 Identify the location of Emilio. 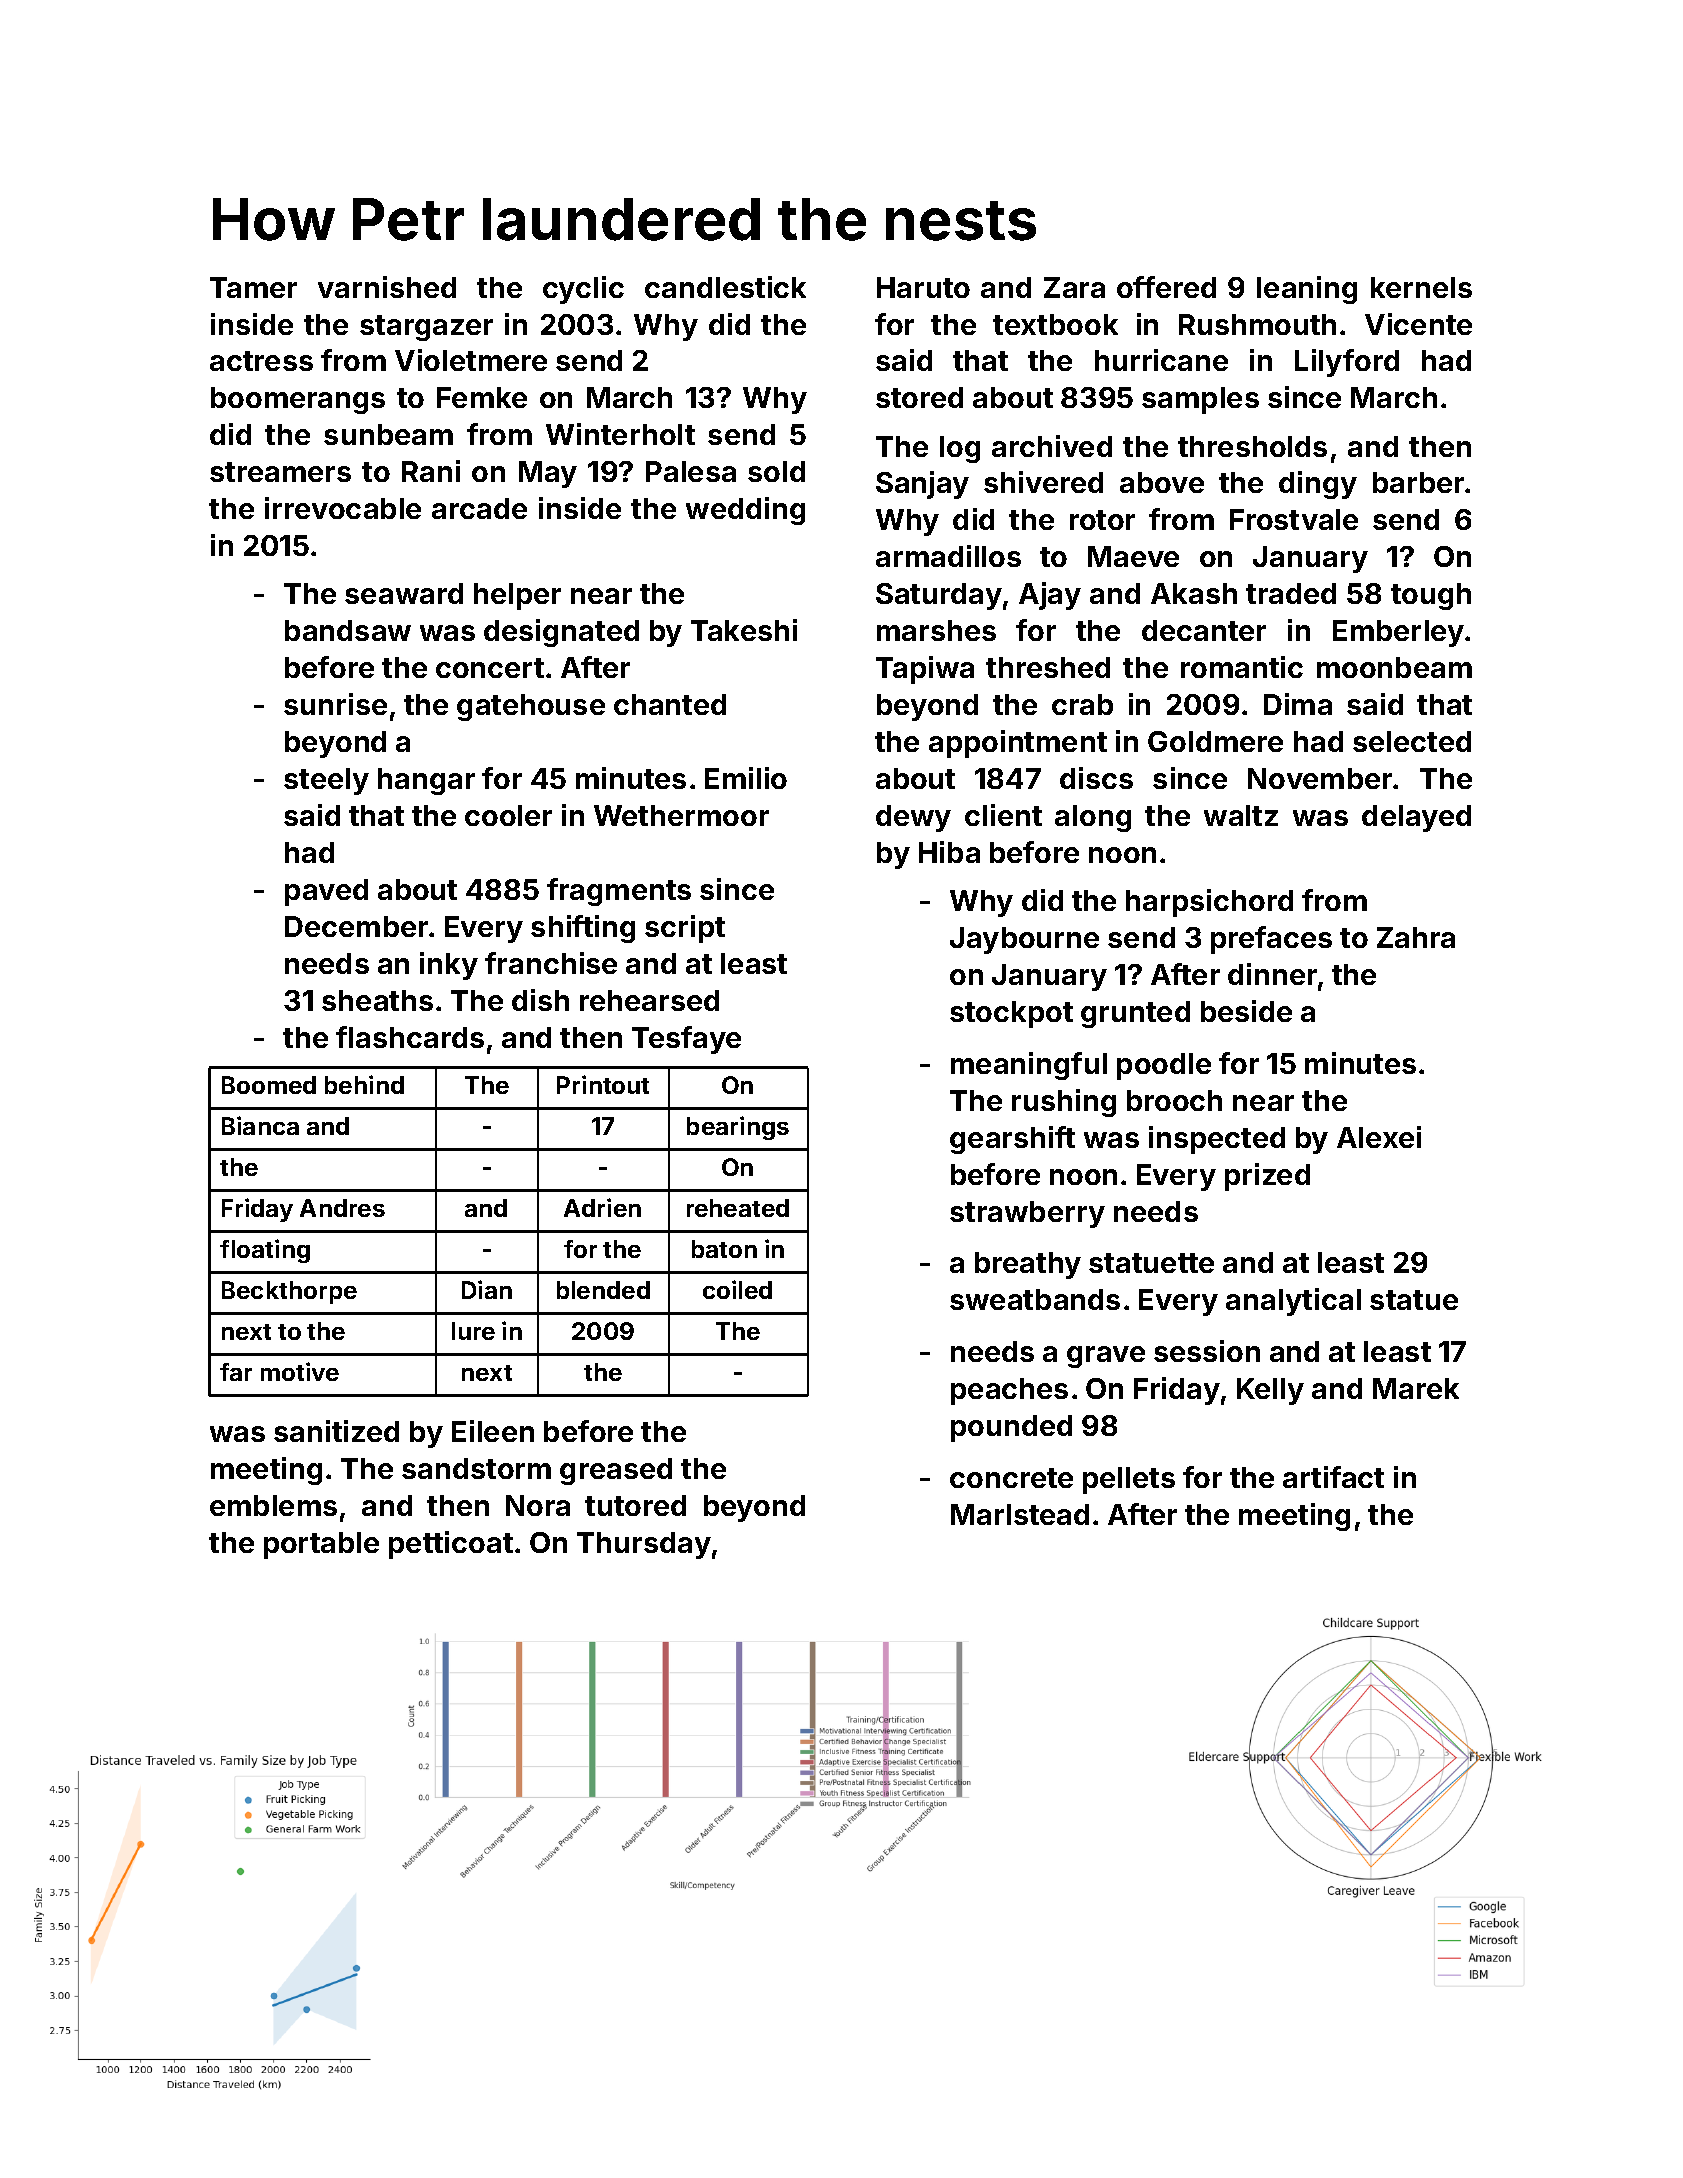
(746, 778).
